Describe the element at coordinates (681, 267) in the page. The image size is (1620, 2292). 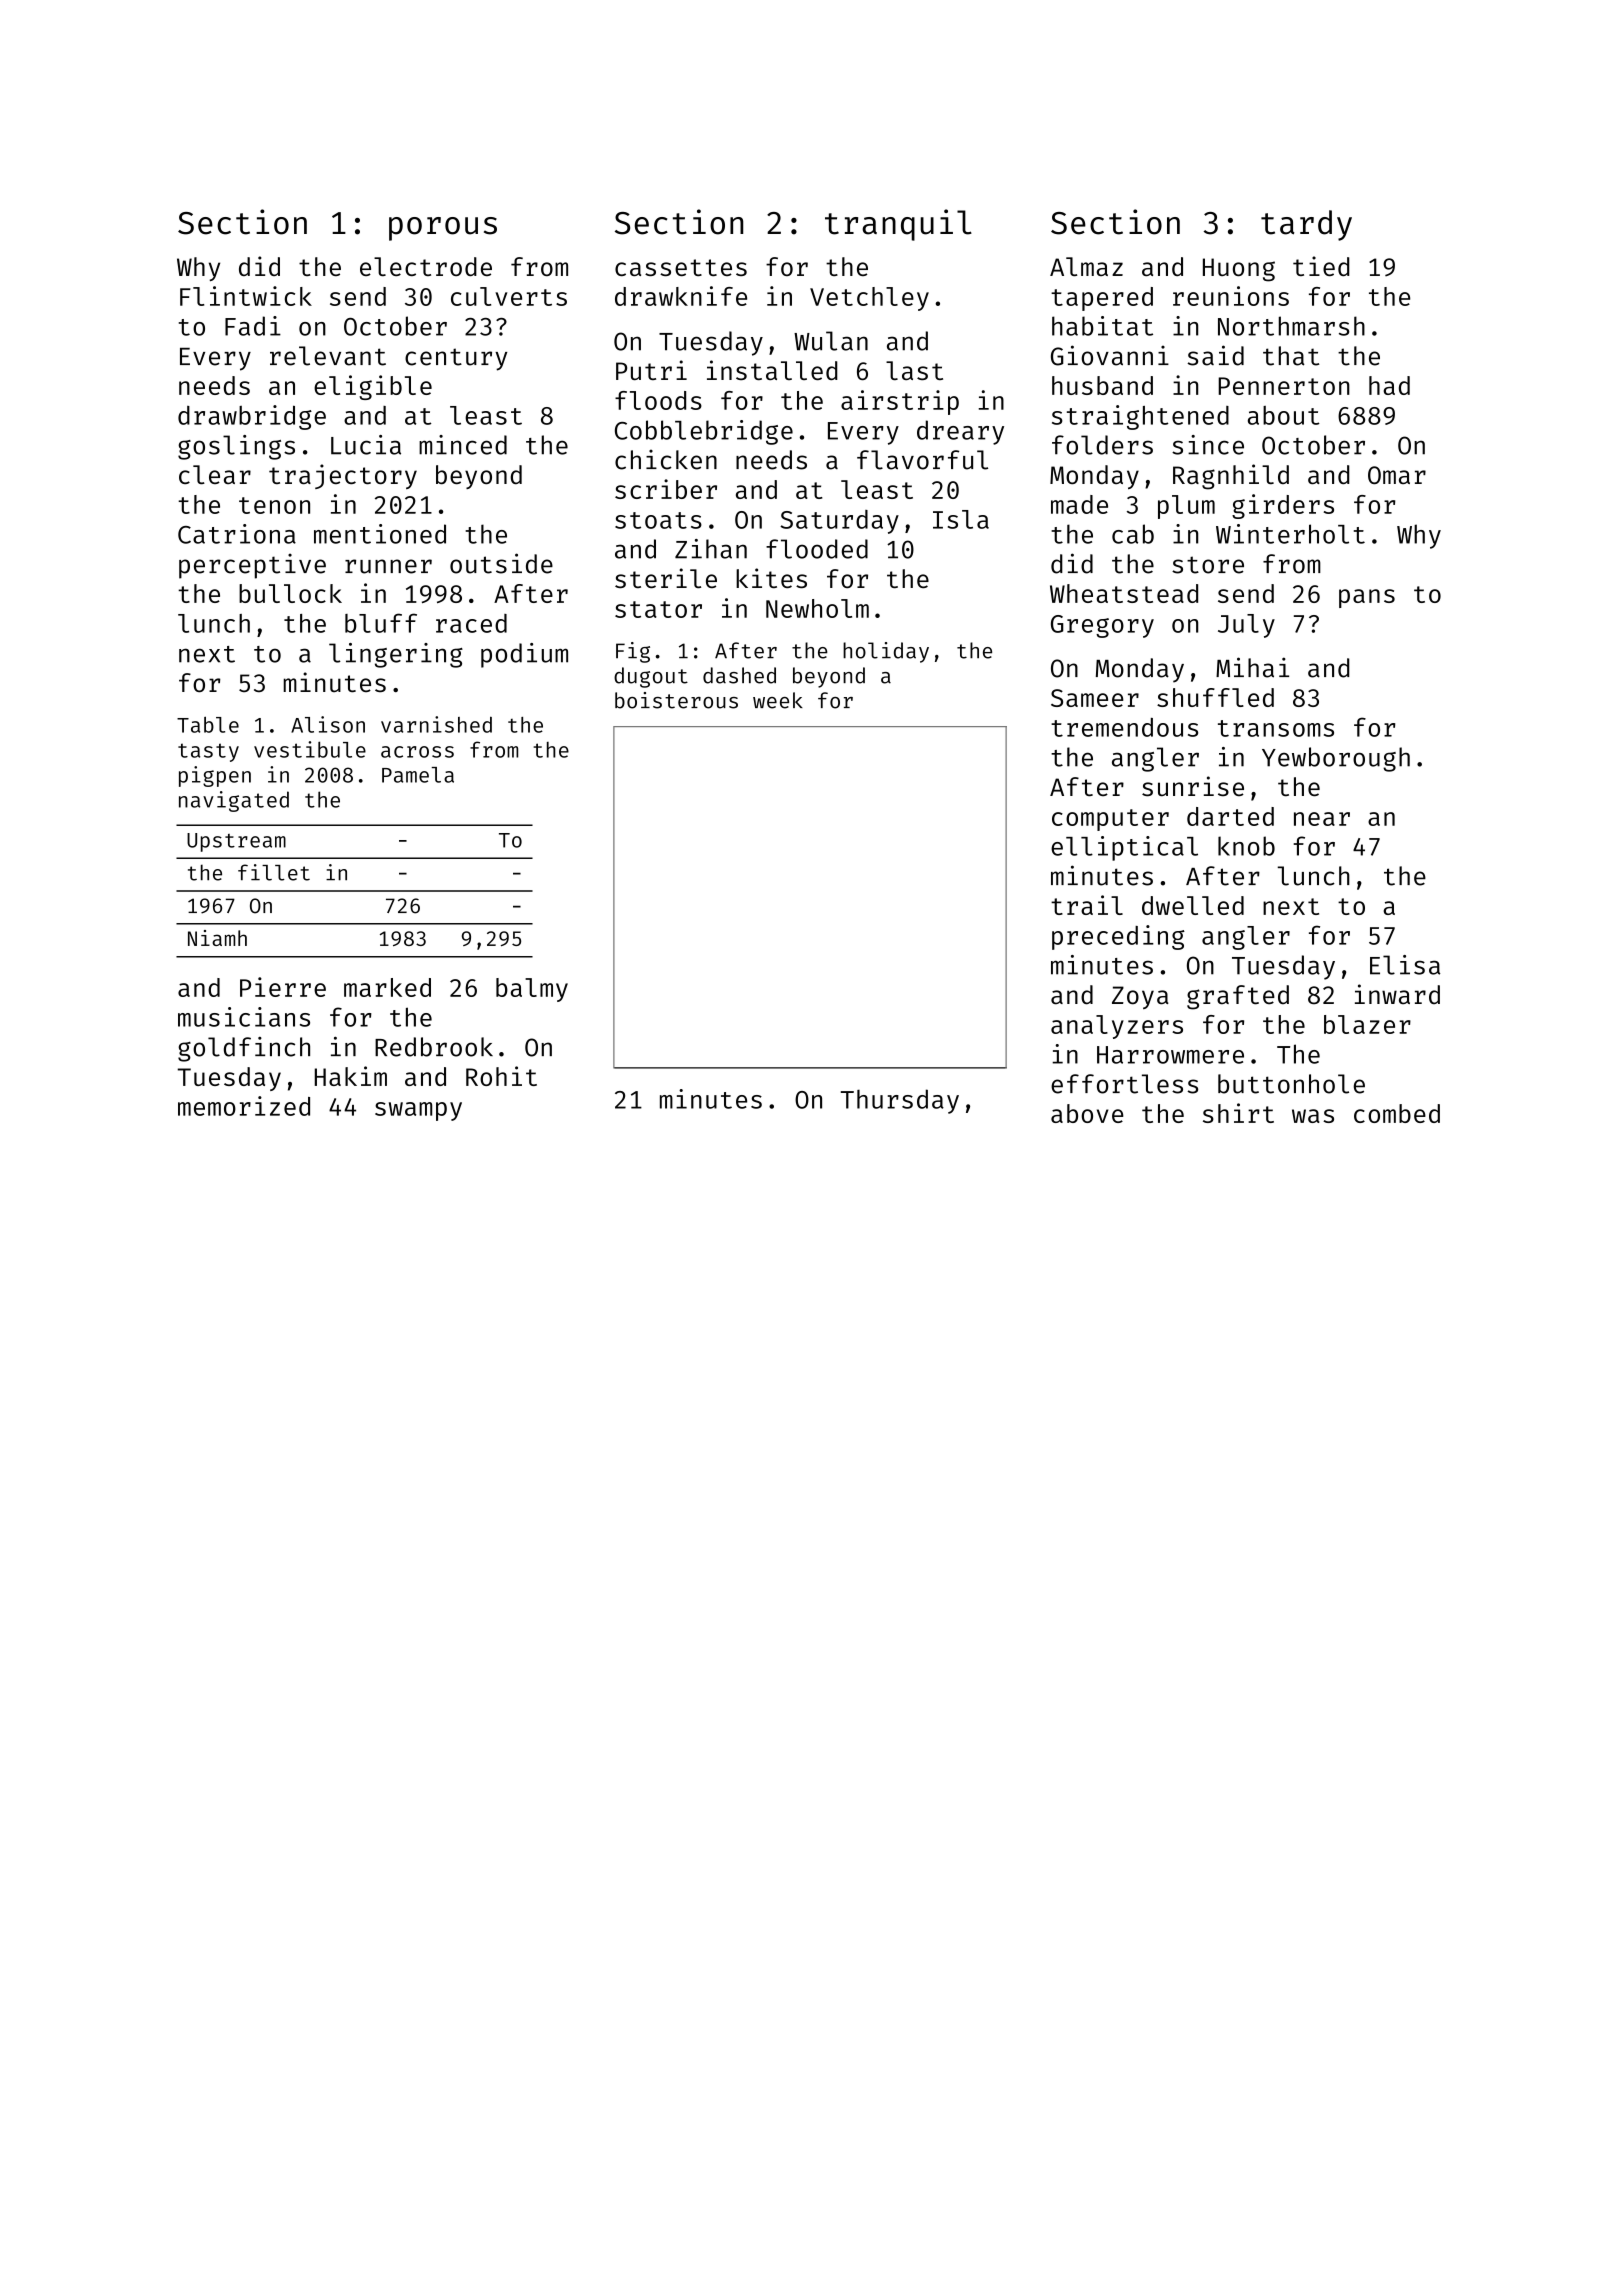
I see `cassettes` at that location.
